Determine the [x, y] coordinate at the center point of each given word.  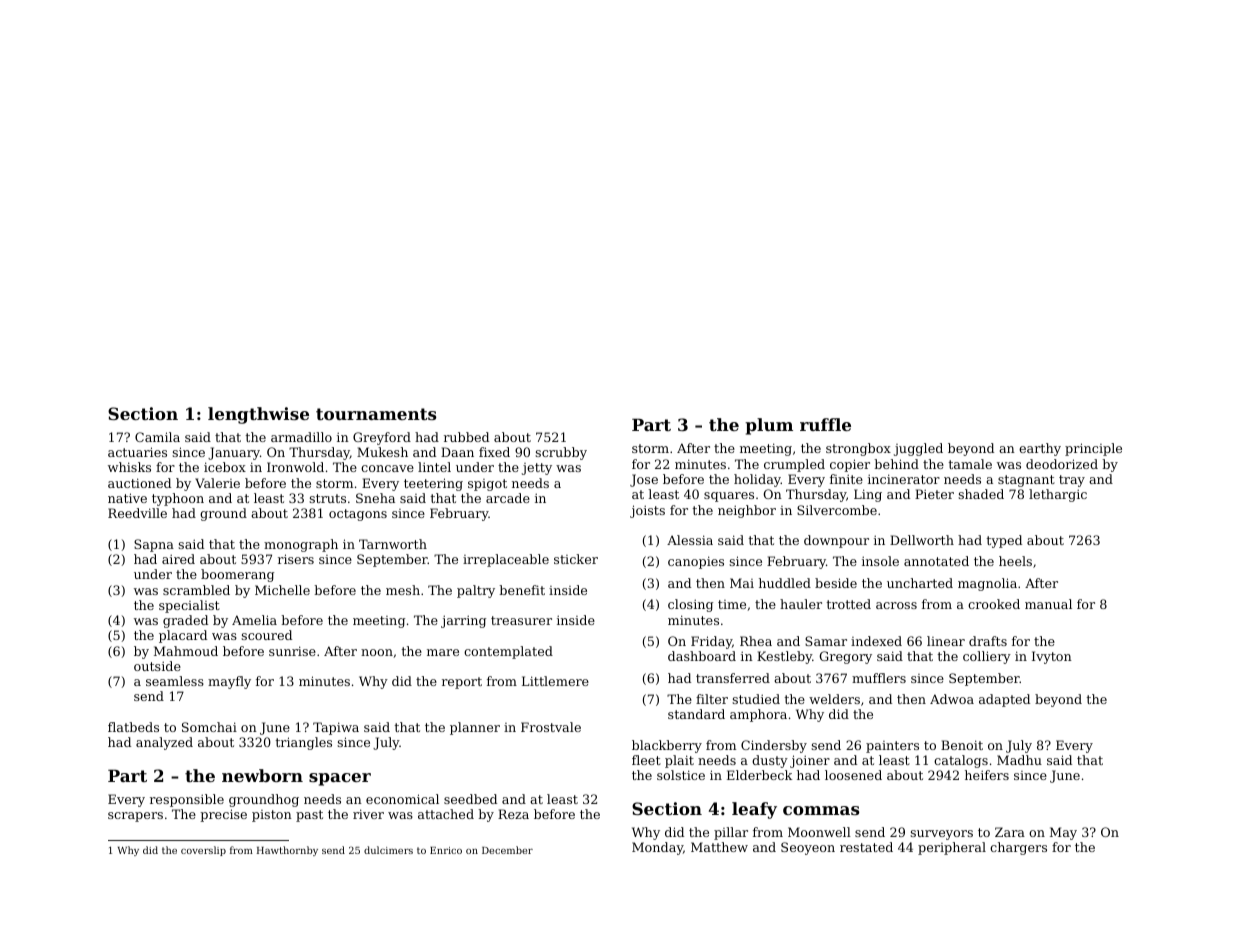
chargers [1018, 848]
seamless [175, 681]
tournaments [376, 414]
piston [272, 816]
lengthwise [258, 415]
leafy [754, 810]
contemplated [508, 652]
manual [1048, 604]
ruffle [825, 424]
